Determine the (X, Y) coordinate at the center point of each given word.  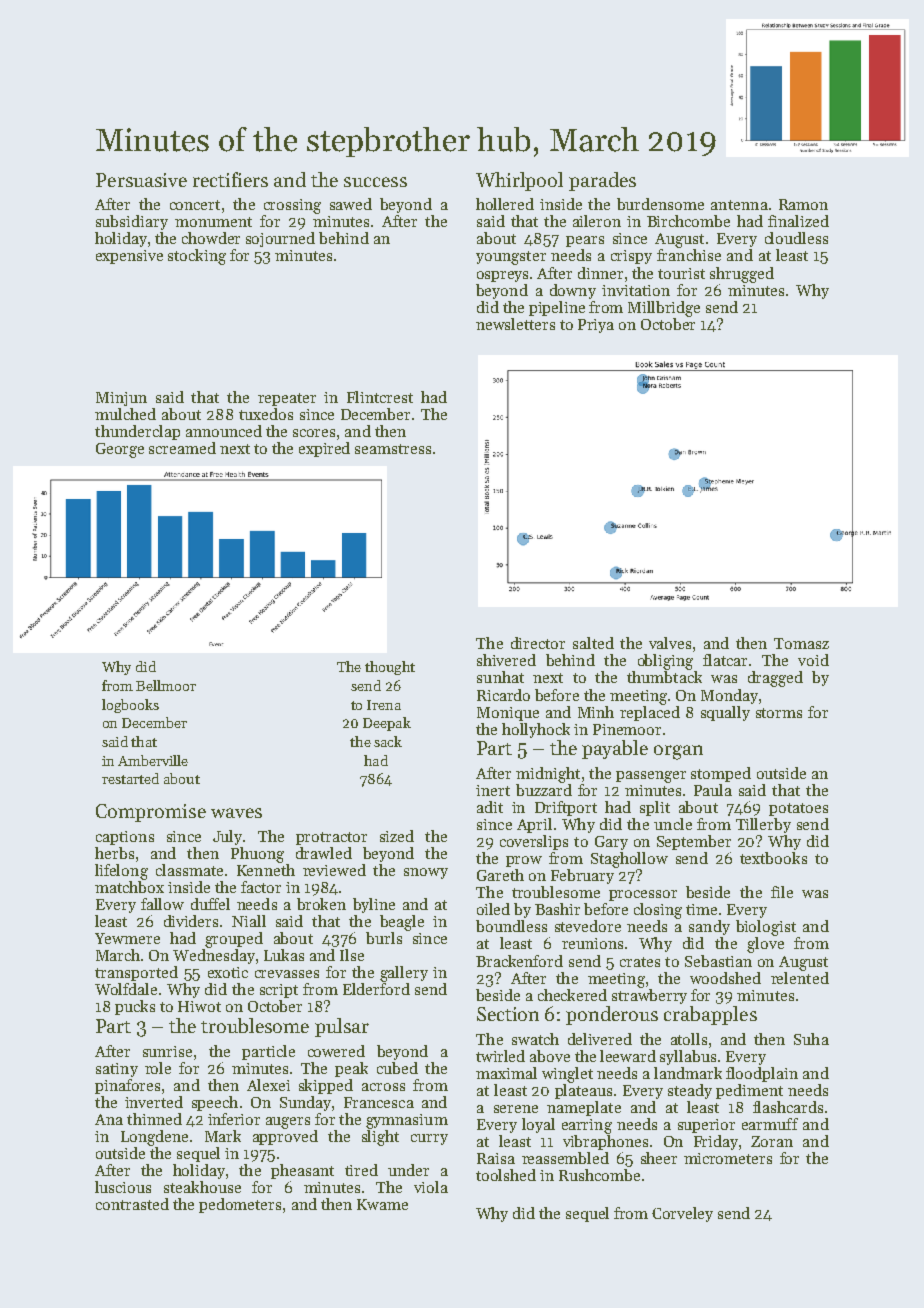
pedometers (240, 1205)
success (375, 182)
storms (779, 713)
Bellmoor (166, 685)
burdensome (660, 204)
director (538, 643)
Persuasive (141, 180)
